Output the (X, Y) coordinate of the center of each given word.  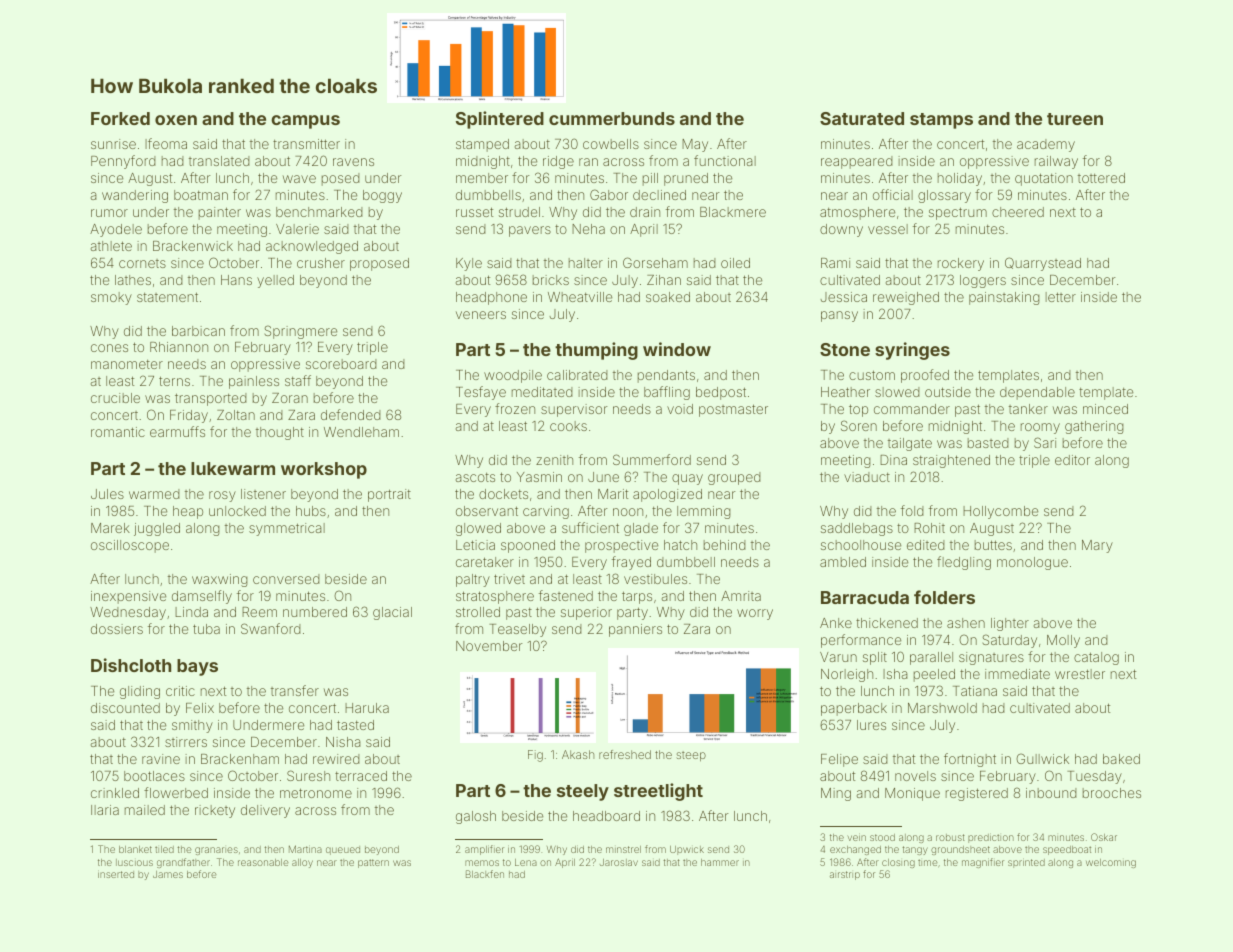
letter (1061, 297)
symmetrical (287, 529)
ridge (558, 162)
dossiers (117, 629)
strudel (519, 212)
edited (926, 545)
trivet (509, 579)
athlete (111, 246)
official (893, 194)
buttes (993, 545)
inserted (116, 874)
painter (220, 213)
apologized (667, 495)
